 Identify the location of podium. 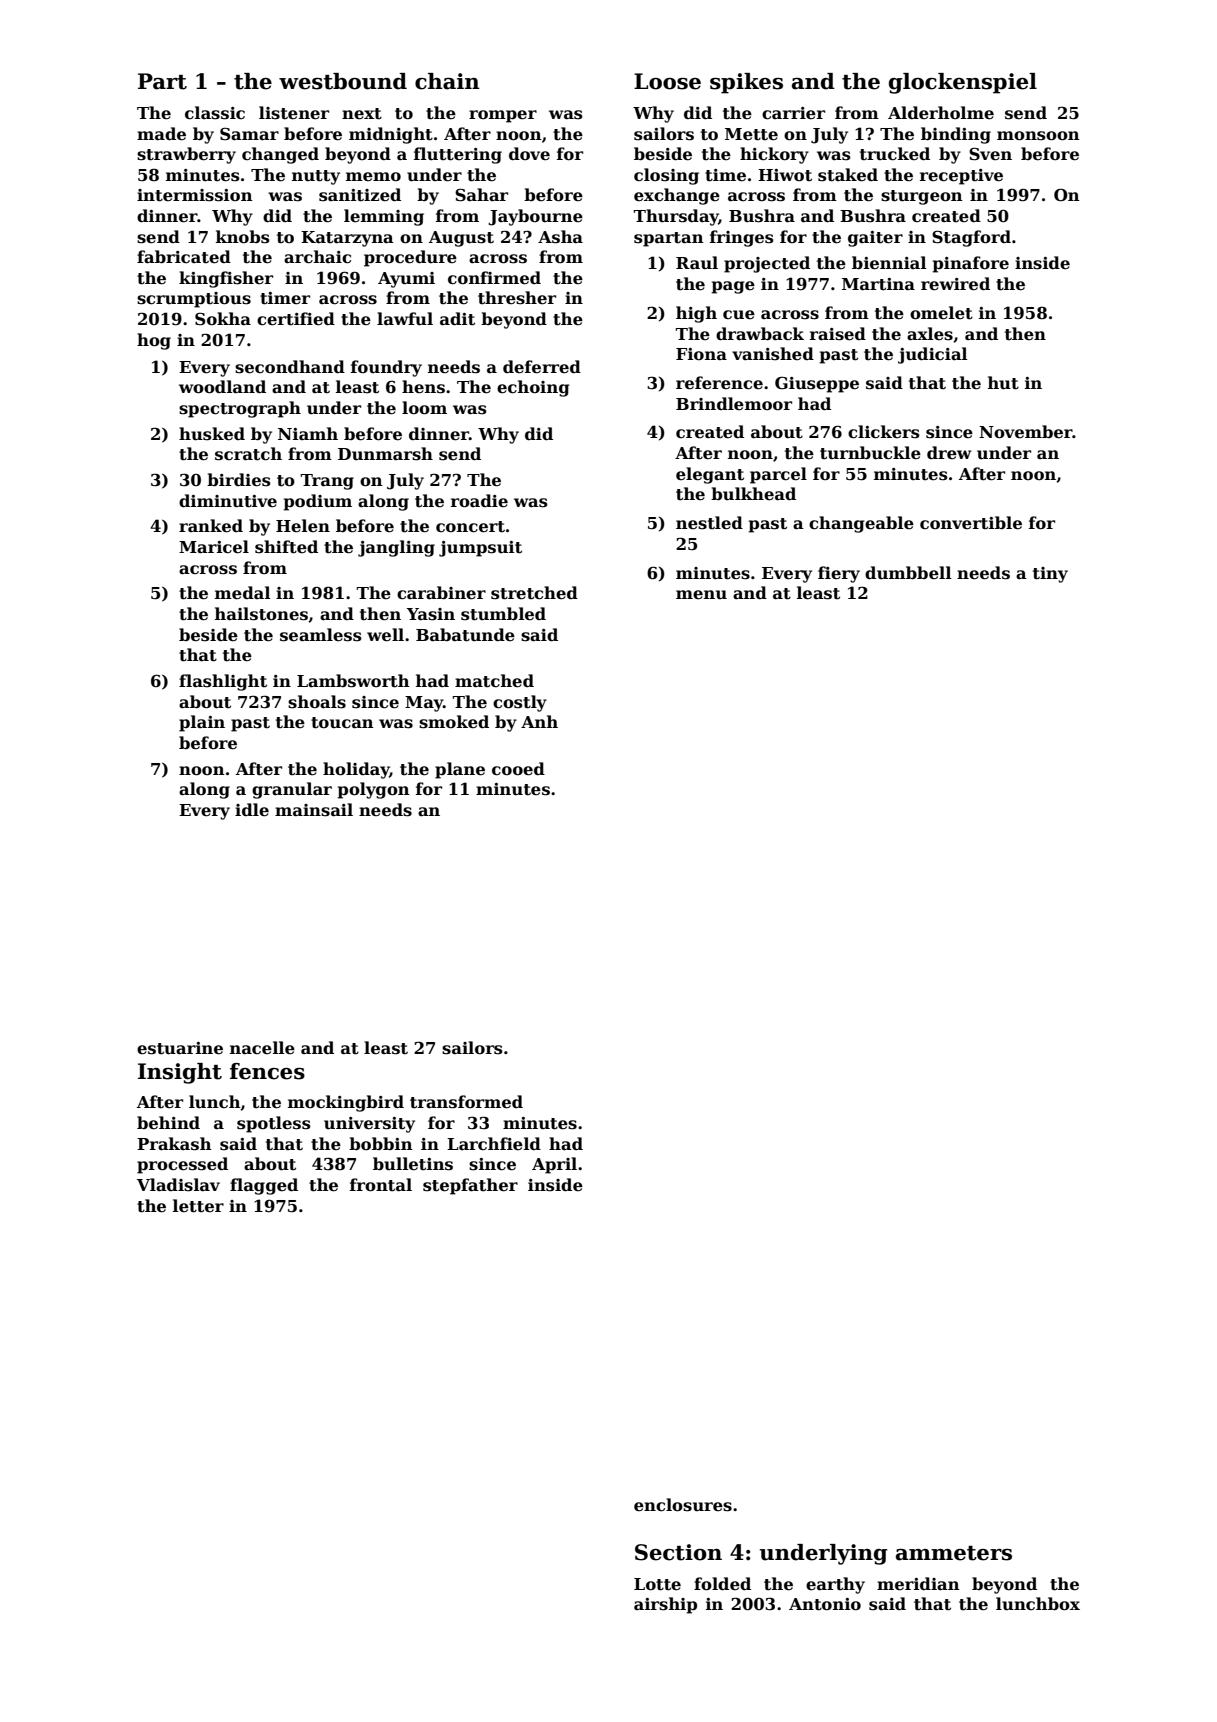
(317, 502).
